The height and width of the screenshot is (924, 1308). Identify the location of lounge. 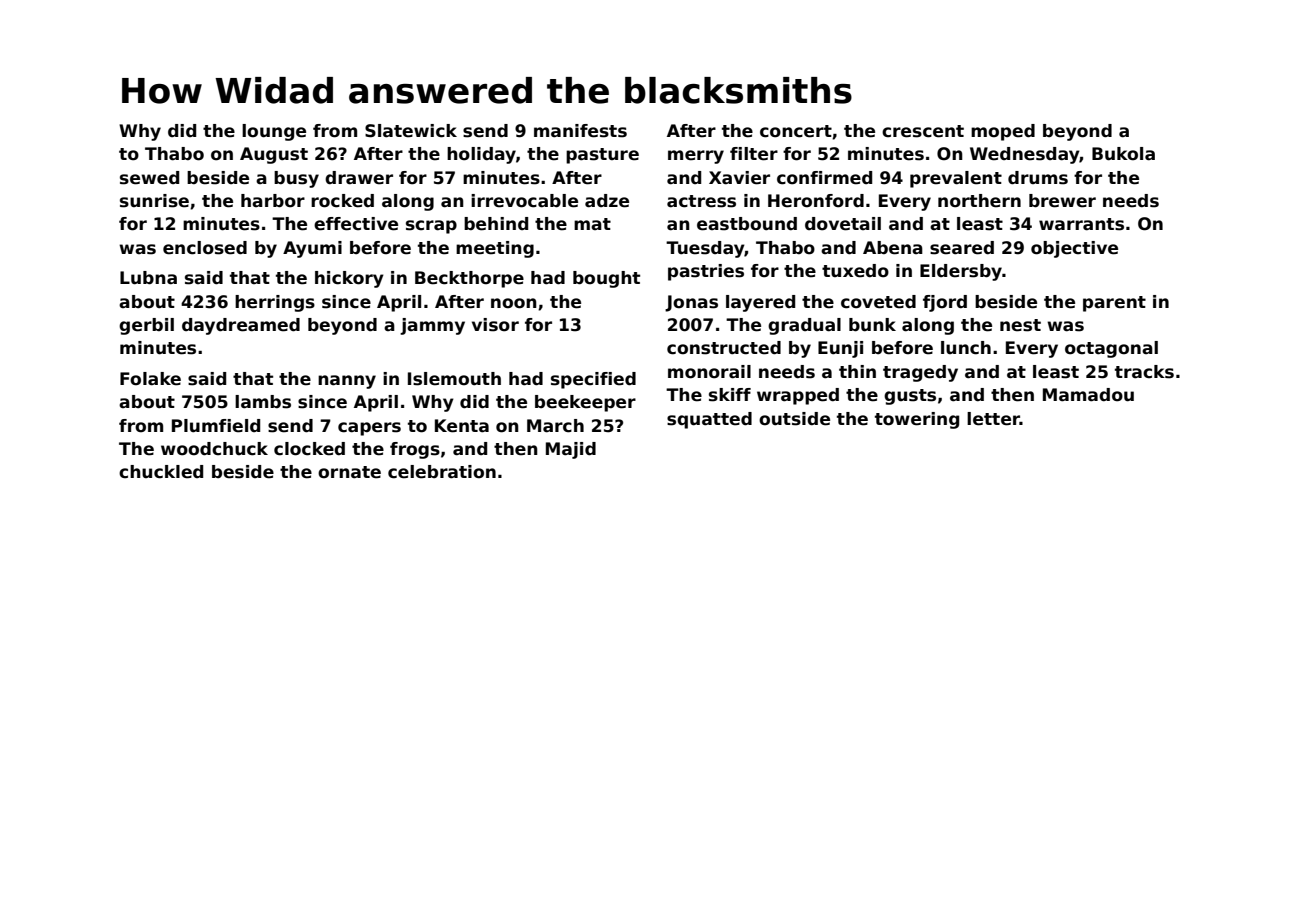
(274, 132).
